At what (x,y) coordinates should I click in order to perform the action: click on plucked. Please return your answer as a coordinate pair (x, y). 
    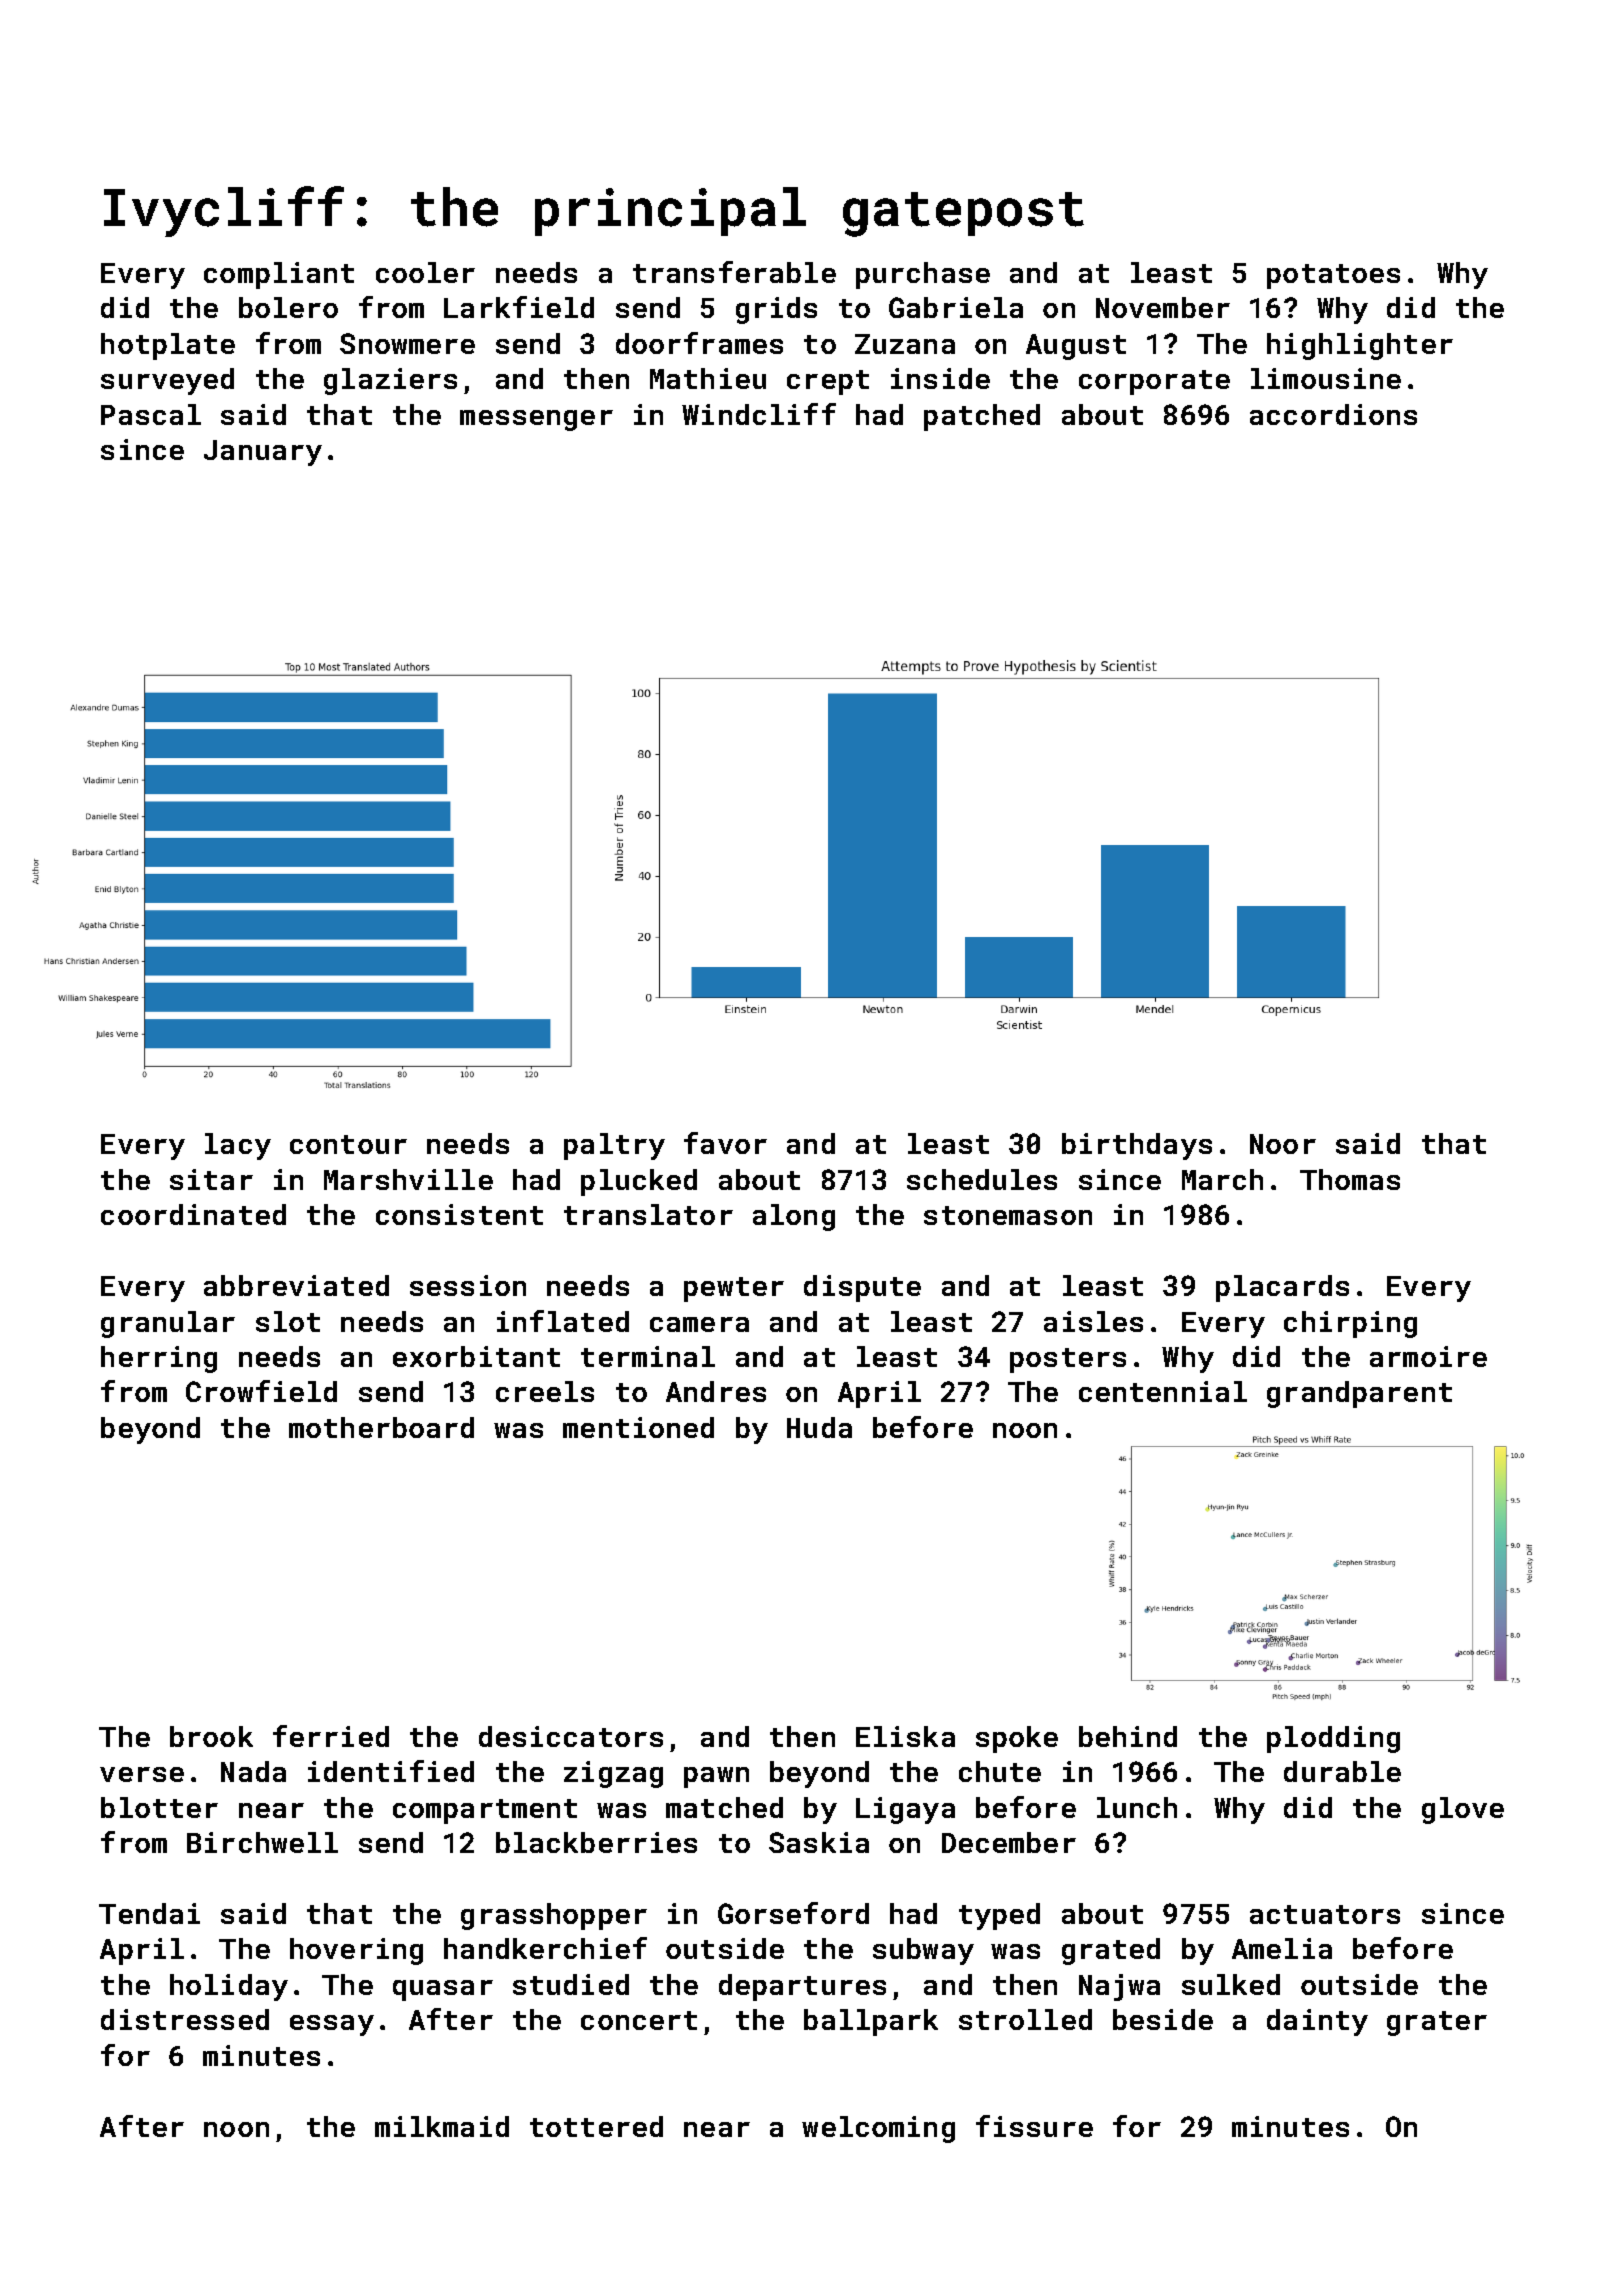
    Looking at the image, I should click on (639, 1182).
